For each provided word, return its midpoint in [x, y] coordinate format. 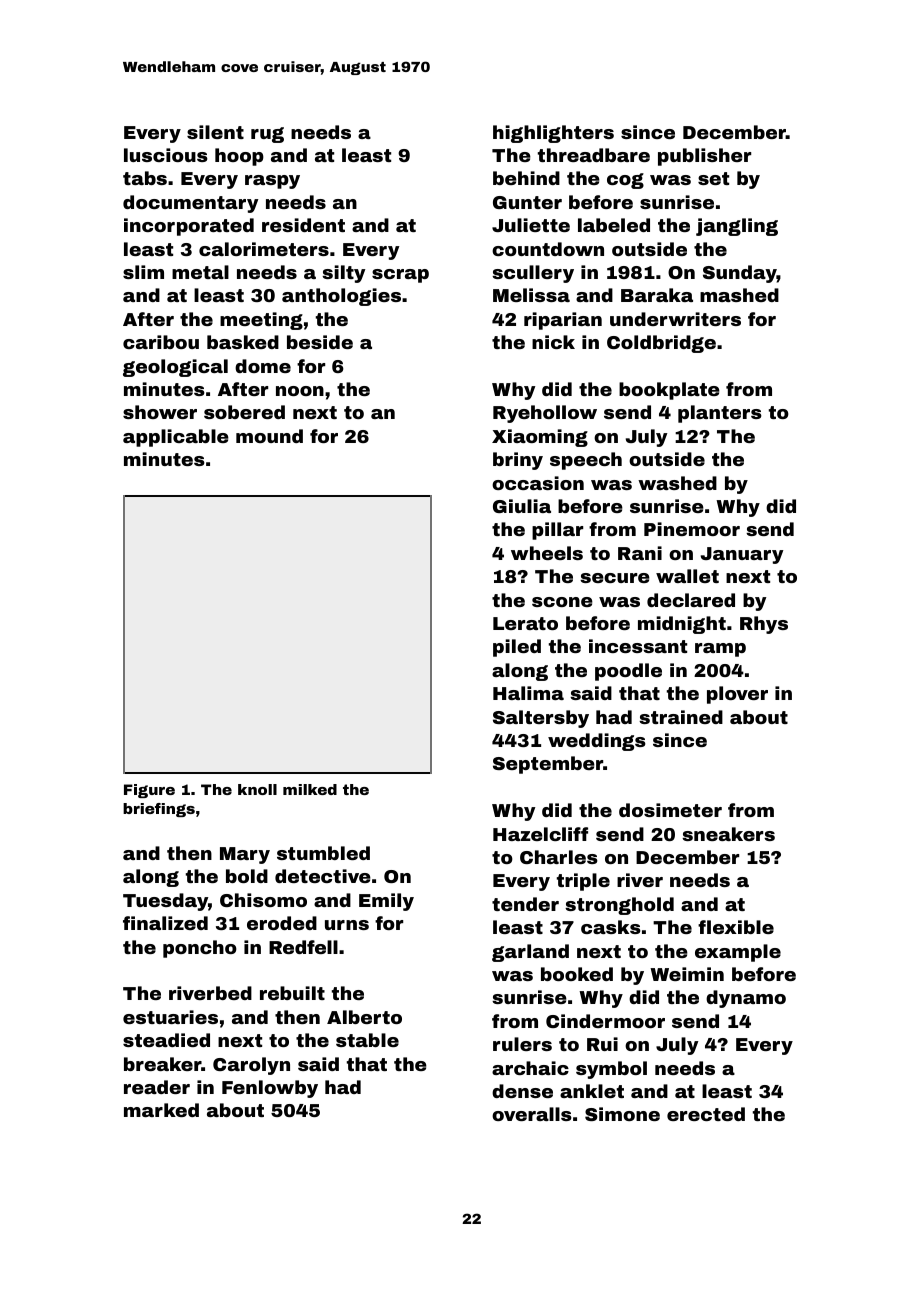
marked [161, 1110]
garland [530, 953]
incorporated [189, 227]
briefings [159, 810]
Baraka [657, 295]
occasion [538, 483]
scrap [400, 276]
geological [175, 368]
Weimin [687, 974]
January [742, 555]
